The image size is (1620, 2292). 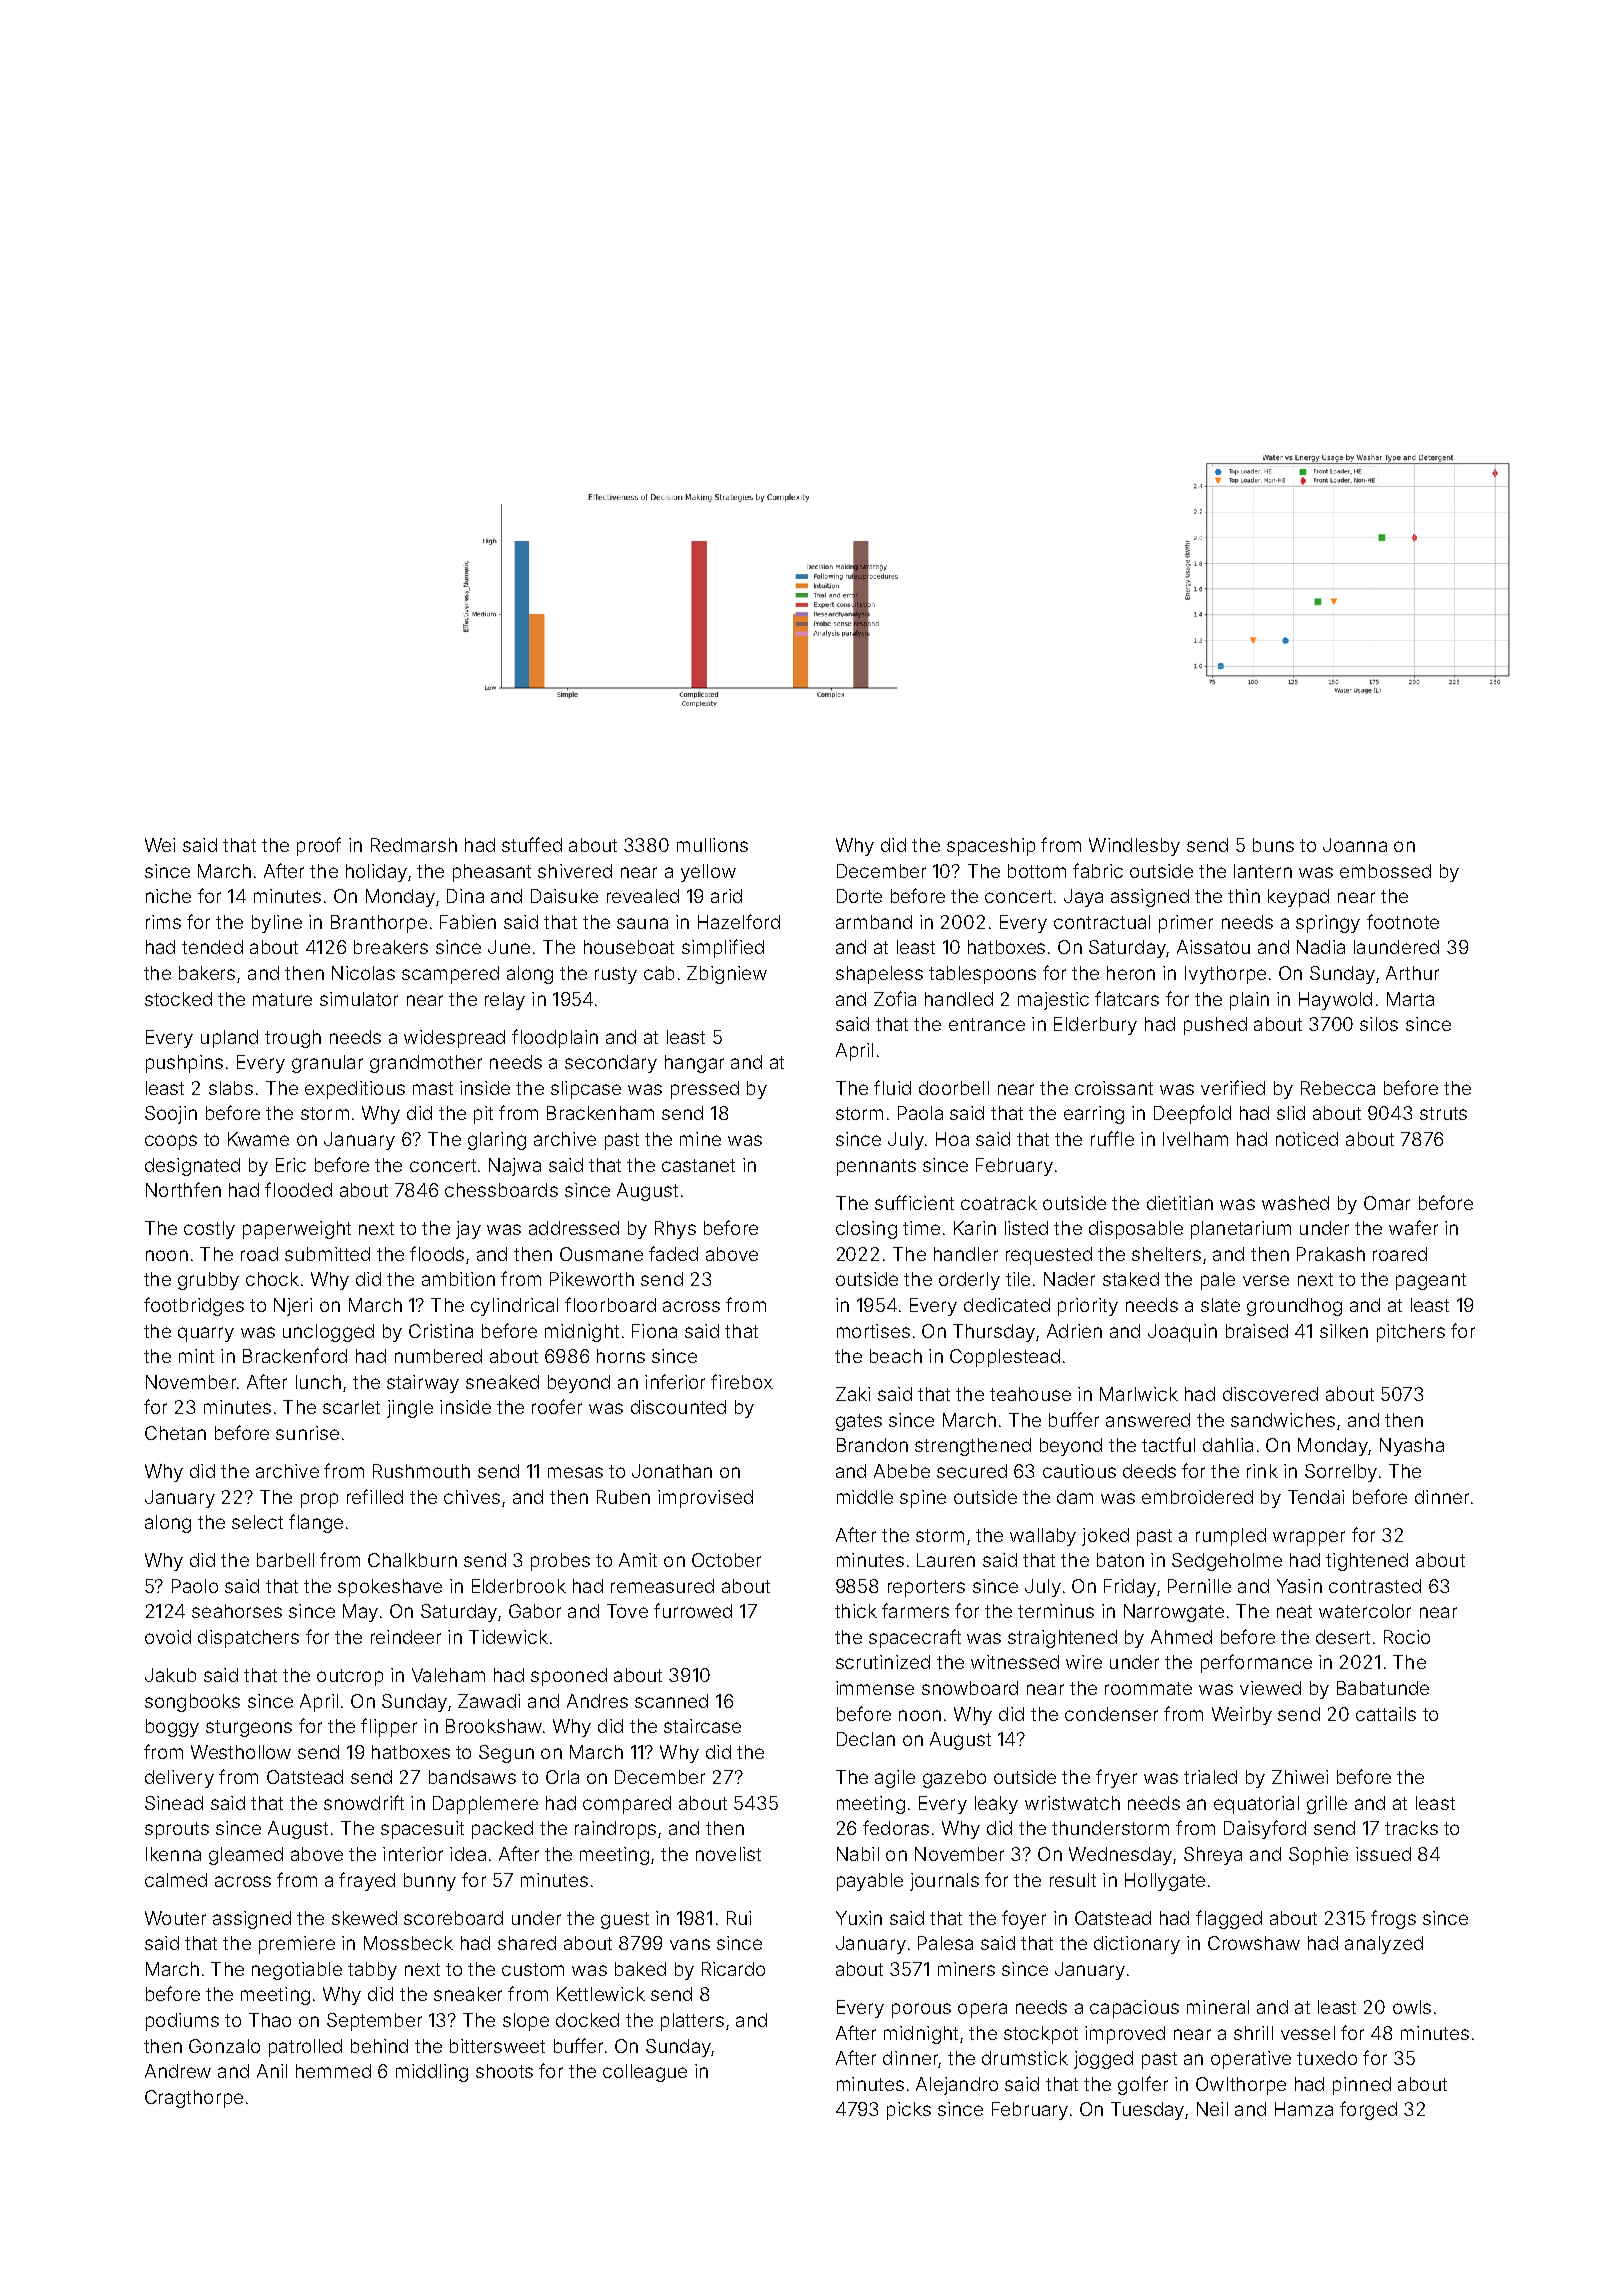 I want to click on picks, so click(x=909, y=2111).
